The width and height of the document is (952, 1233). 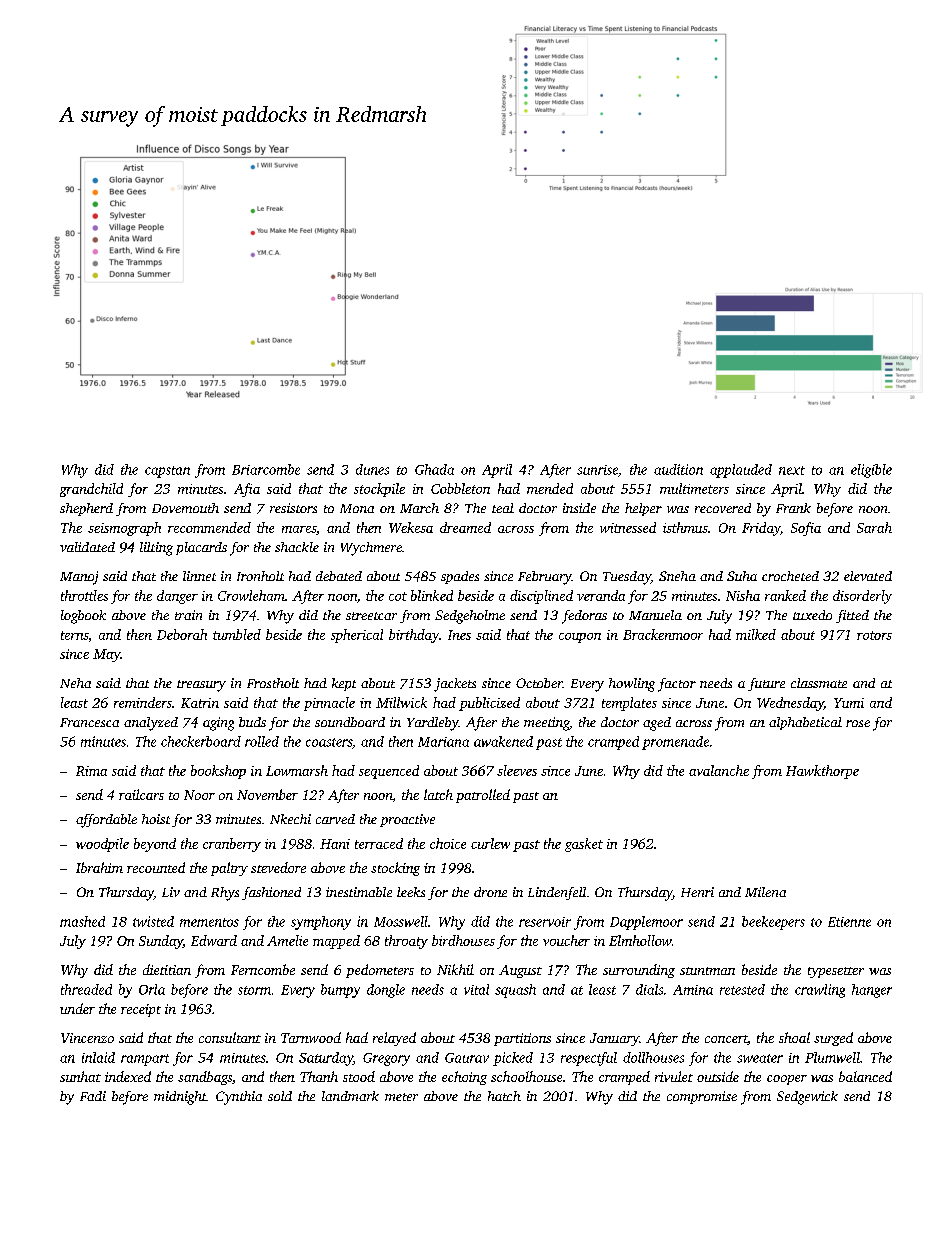 What do you see at coordinates (773, 923) in the document?
I see `beekeepers` at bounding box center [773, 923].
